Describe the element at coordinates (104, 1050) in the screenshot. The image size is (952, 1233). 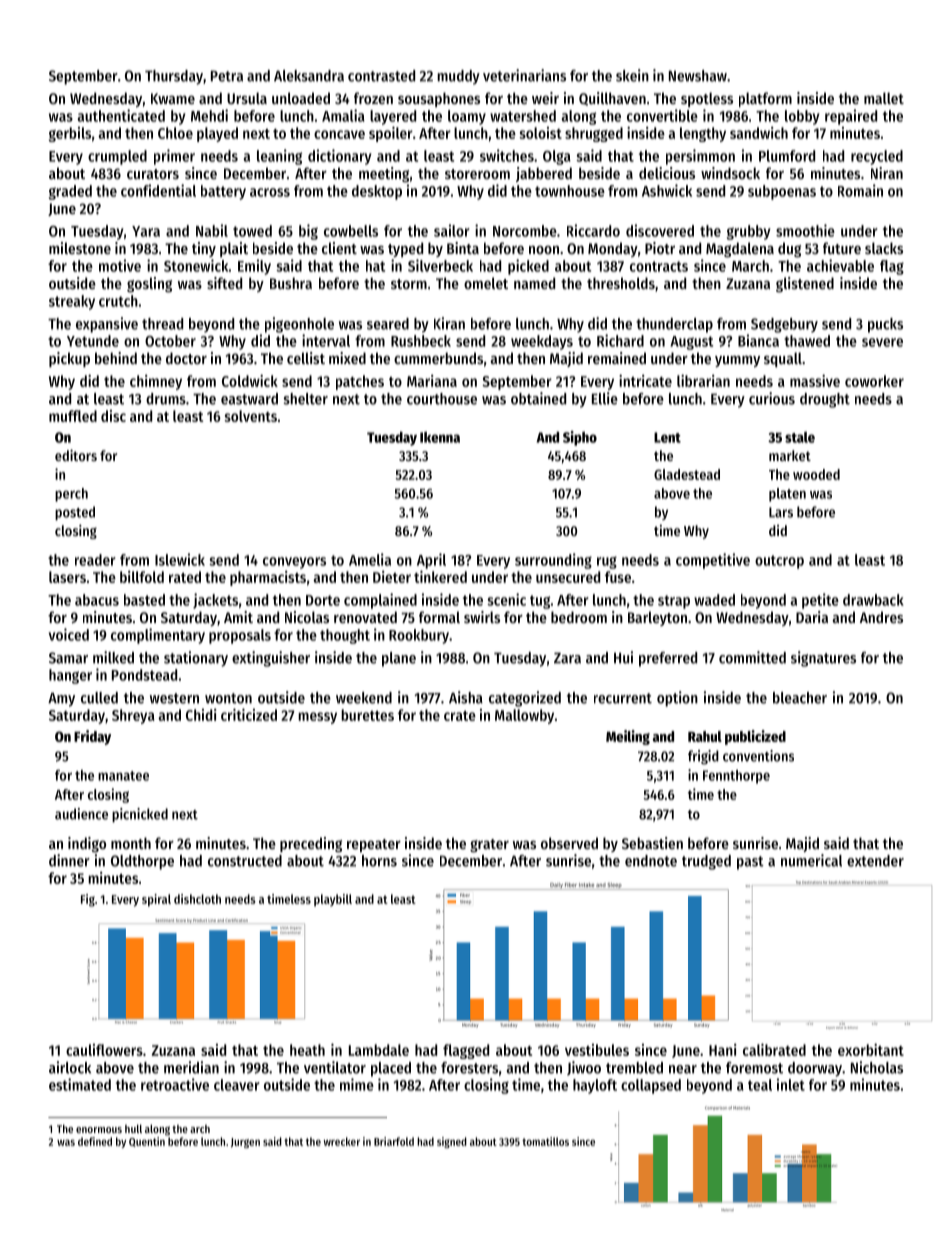
I see `cauliflowers` at that location.
